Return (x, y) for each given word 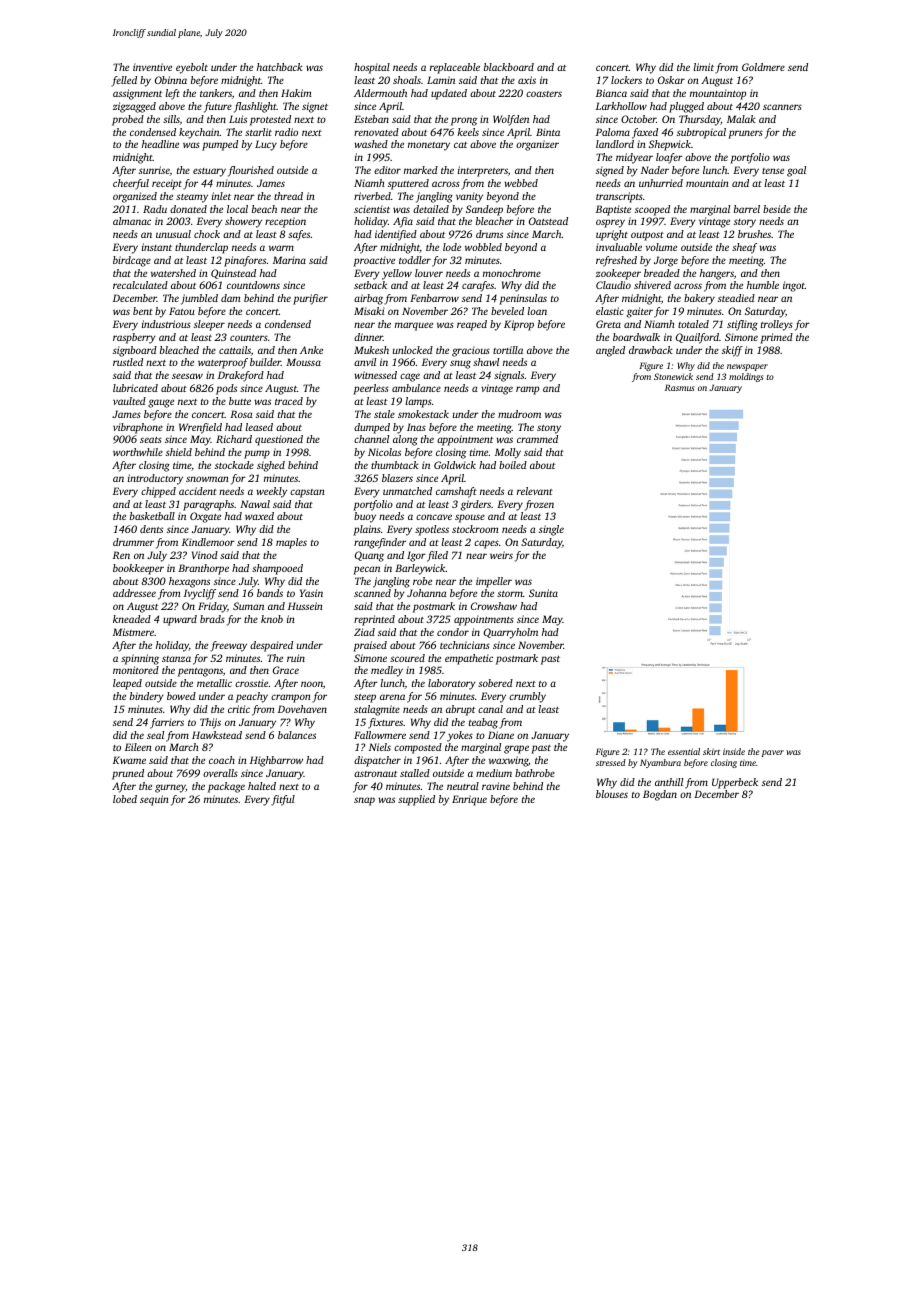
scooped (652, 210)
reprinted (374, 620)
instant (157, 247)
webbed (521, 183)
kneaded (132, 619)
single (551, 530)
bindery (147, 697)
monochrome (512, 273)
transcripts (619, 197)
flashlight (255, 107)
